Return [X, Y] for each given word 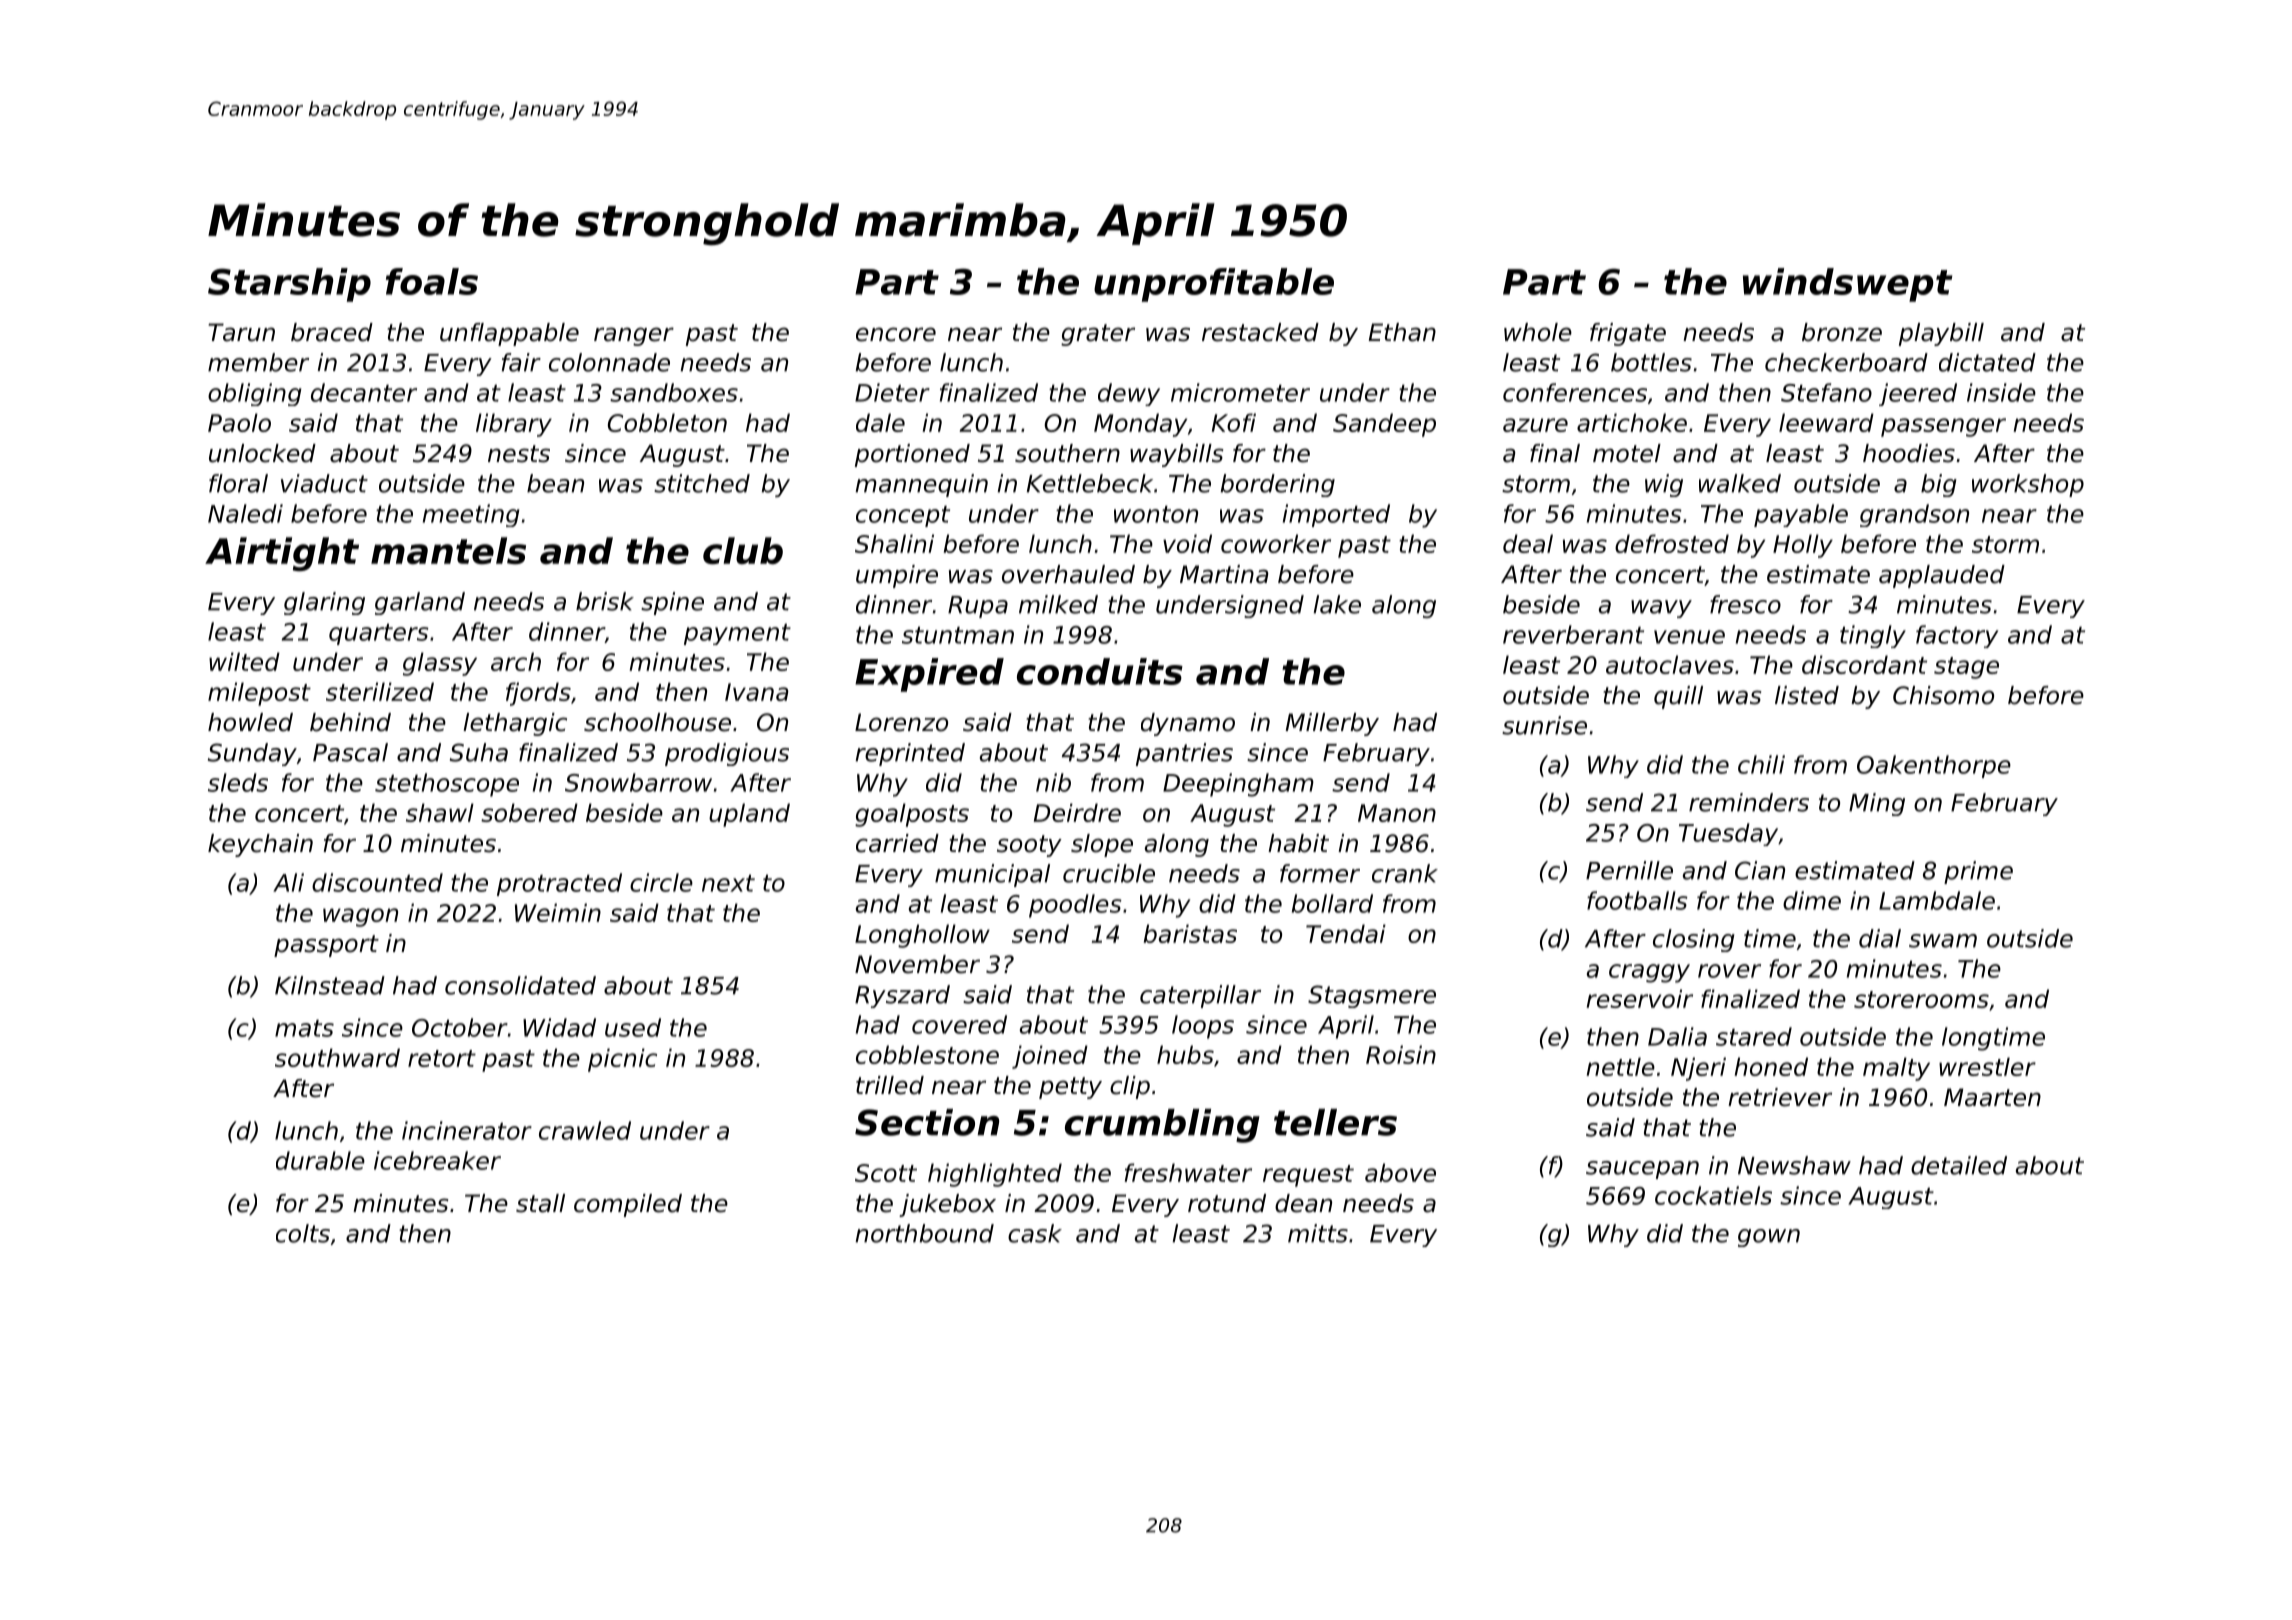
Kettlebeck [1090, 483]
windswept [1848, 285]
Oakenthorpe [1934, 766]
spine [672, 603]
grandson [1914, 515]
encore [896, 334]
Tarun [241, 332]
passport [326, 946]
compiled [628, 1205]
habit [1298, 843]
